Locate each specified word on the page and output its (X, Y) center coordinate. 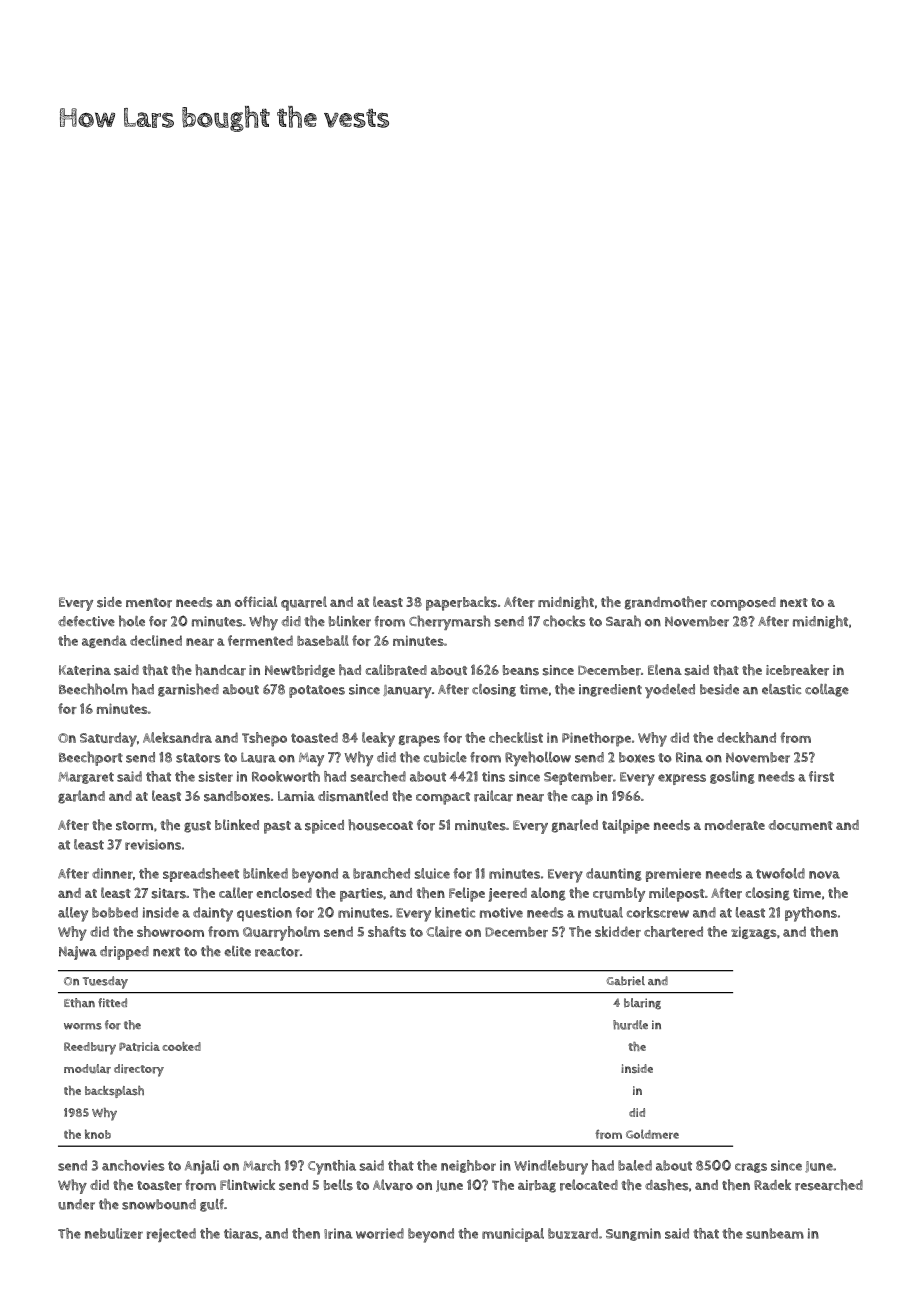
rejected (171, 1235)
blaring (642, 1004)
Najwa (78, 953)
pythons (811, 914)
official (256, 601)
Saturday (108, 739)
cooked (181, 1046)
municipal (513, 1235)
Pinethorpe (596, 739)
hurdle (630, 1025)
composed (743, 604)
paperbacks (461, 603)
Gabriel (625, 981)
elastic (781, 689)
